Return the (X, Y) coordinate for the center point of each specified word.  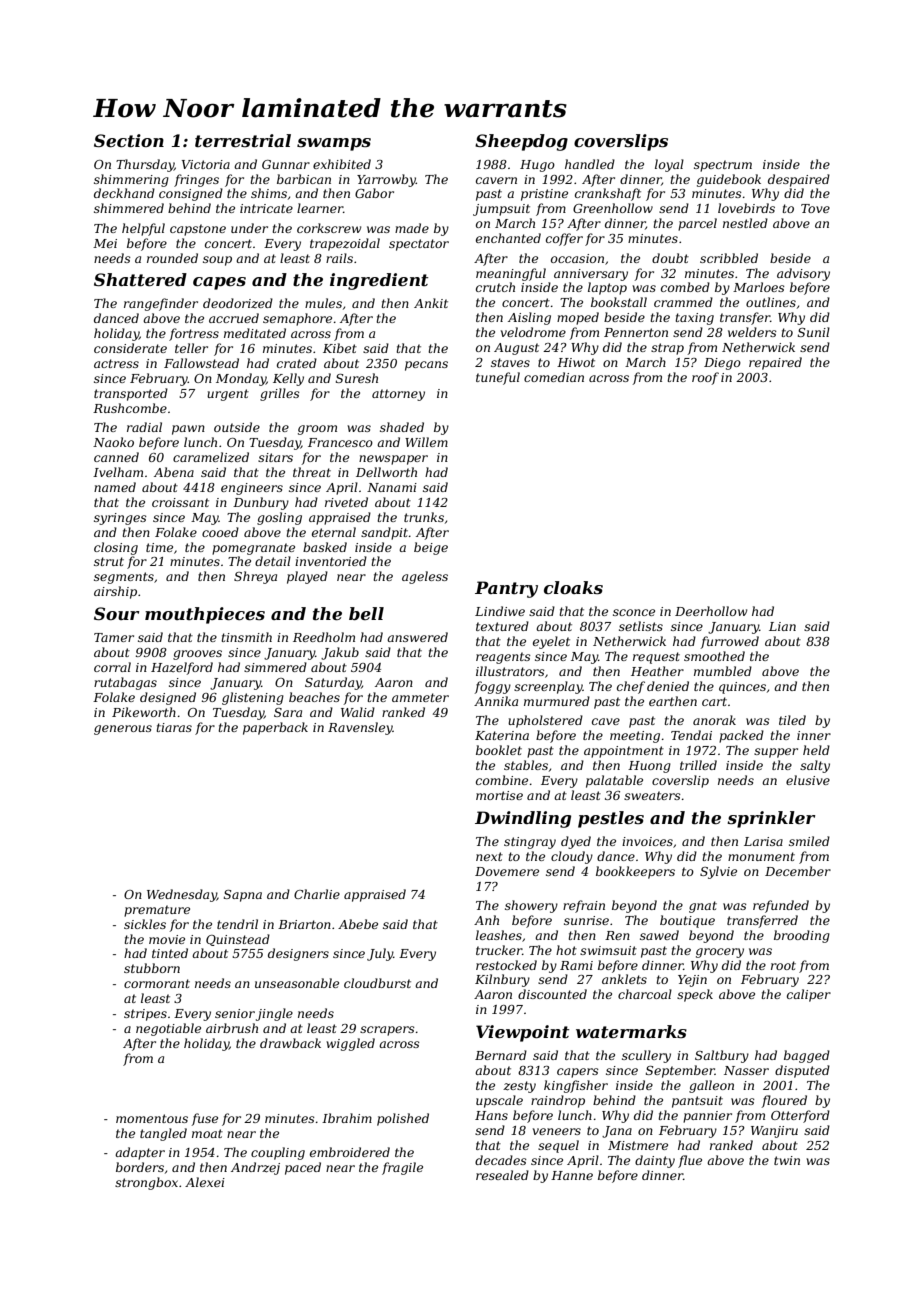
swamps (334, 144)
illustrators (510, 671)
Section (129, 140)
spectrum (723, 166)
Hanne (572, 1175)
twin (787, 1160)
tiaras (174, 727)
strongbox (146, 1183)
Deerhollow (711, 611)
